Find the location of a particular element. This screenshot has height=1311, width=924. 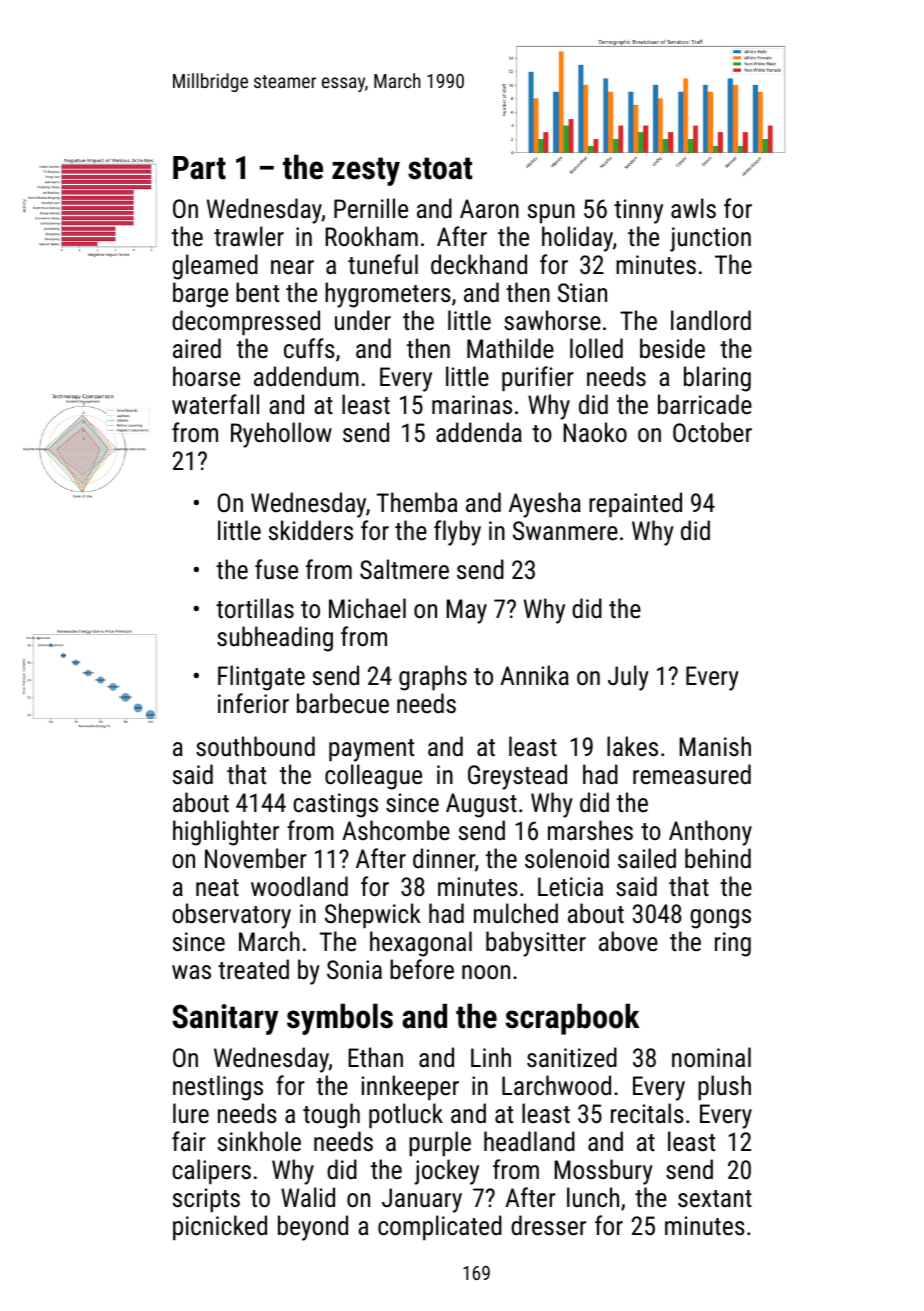

marshes is located at coordinates (590, 830).
